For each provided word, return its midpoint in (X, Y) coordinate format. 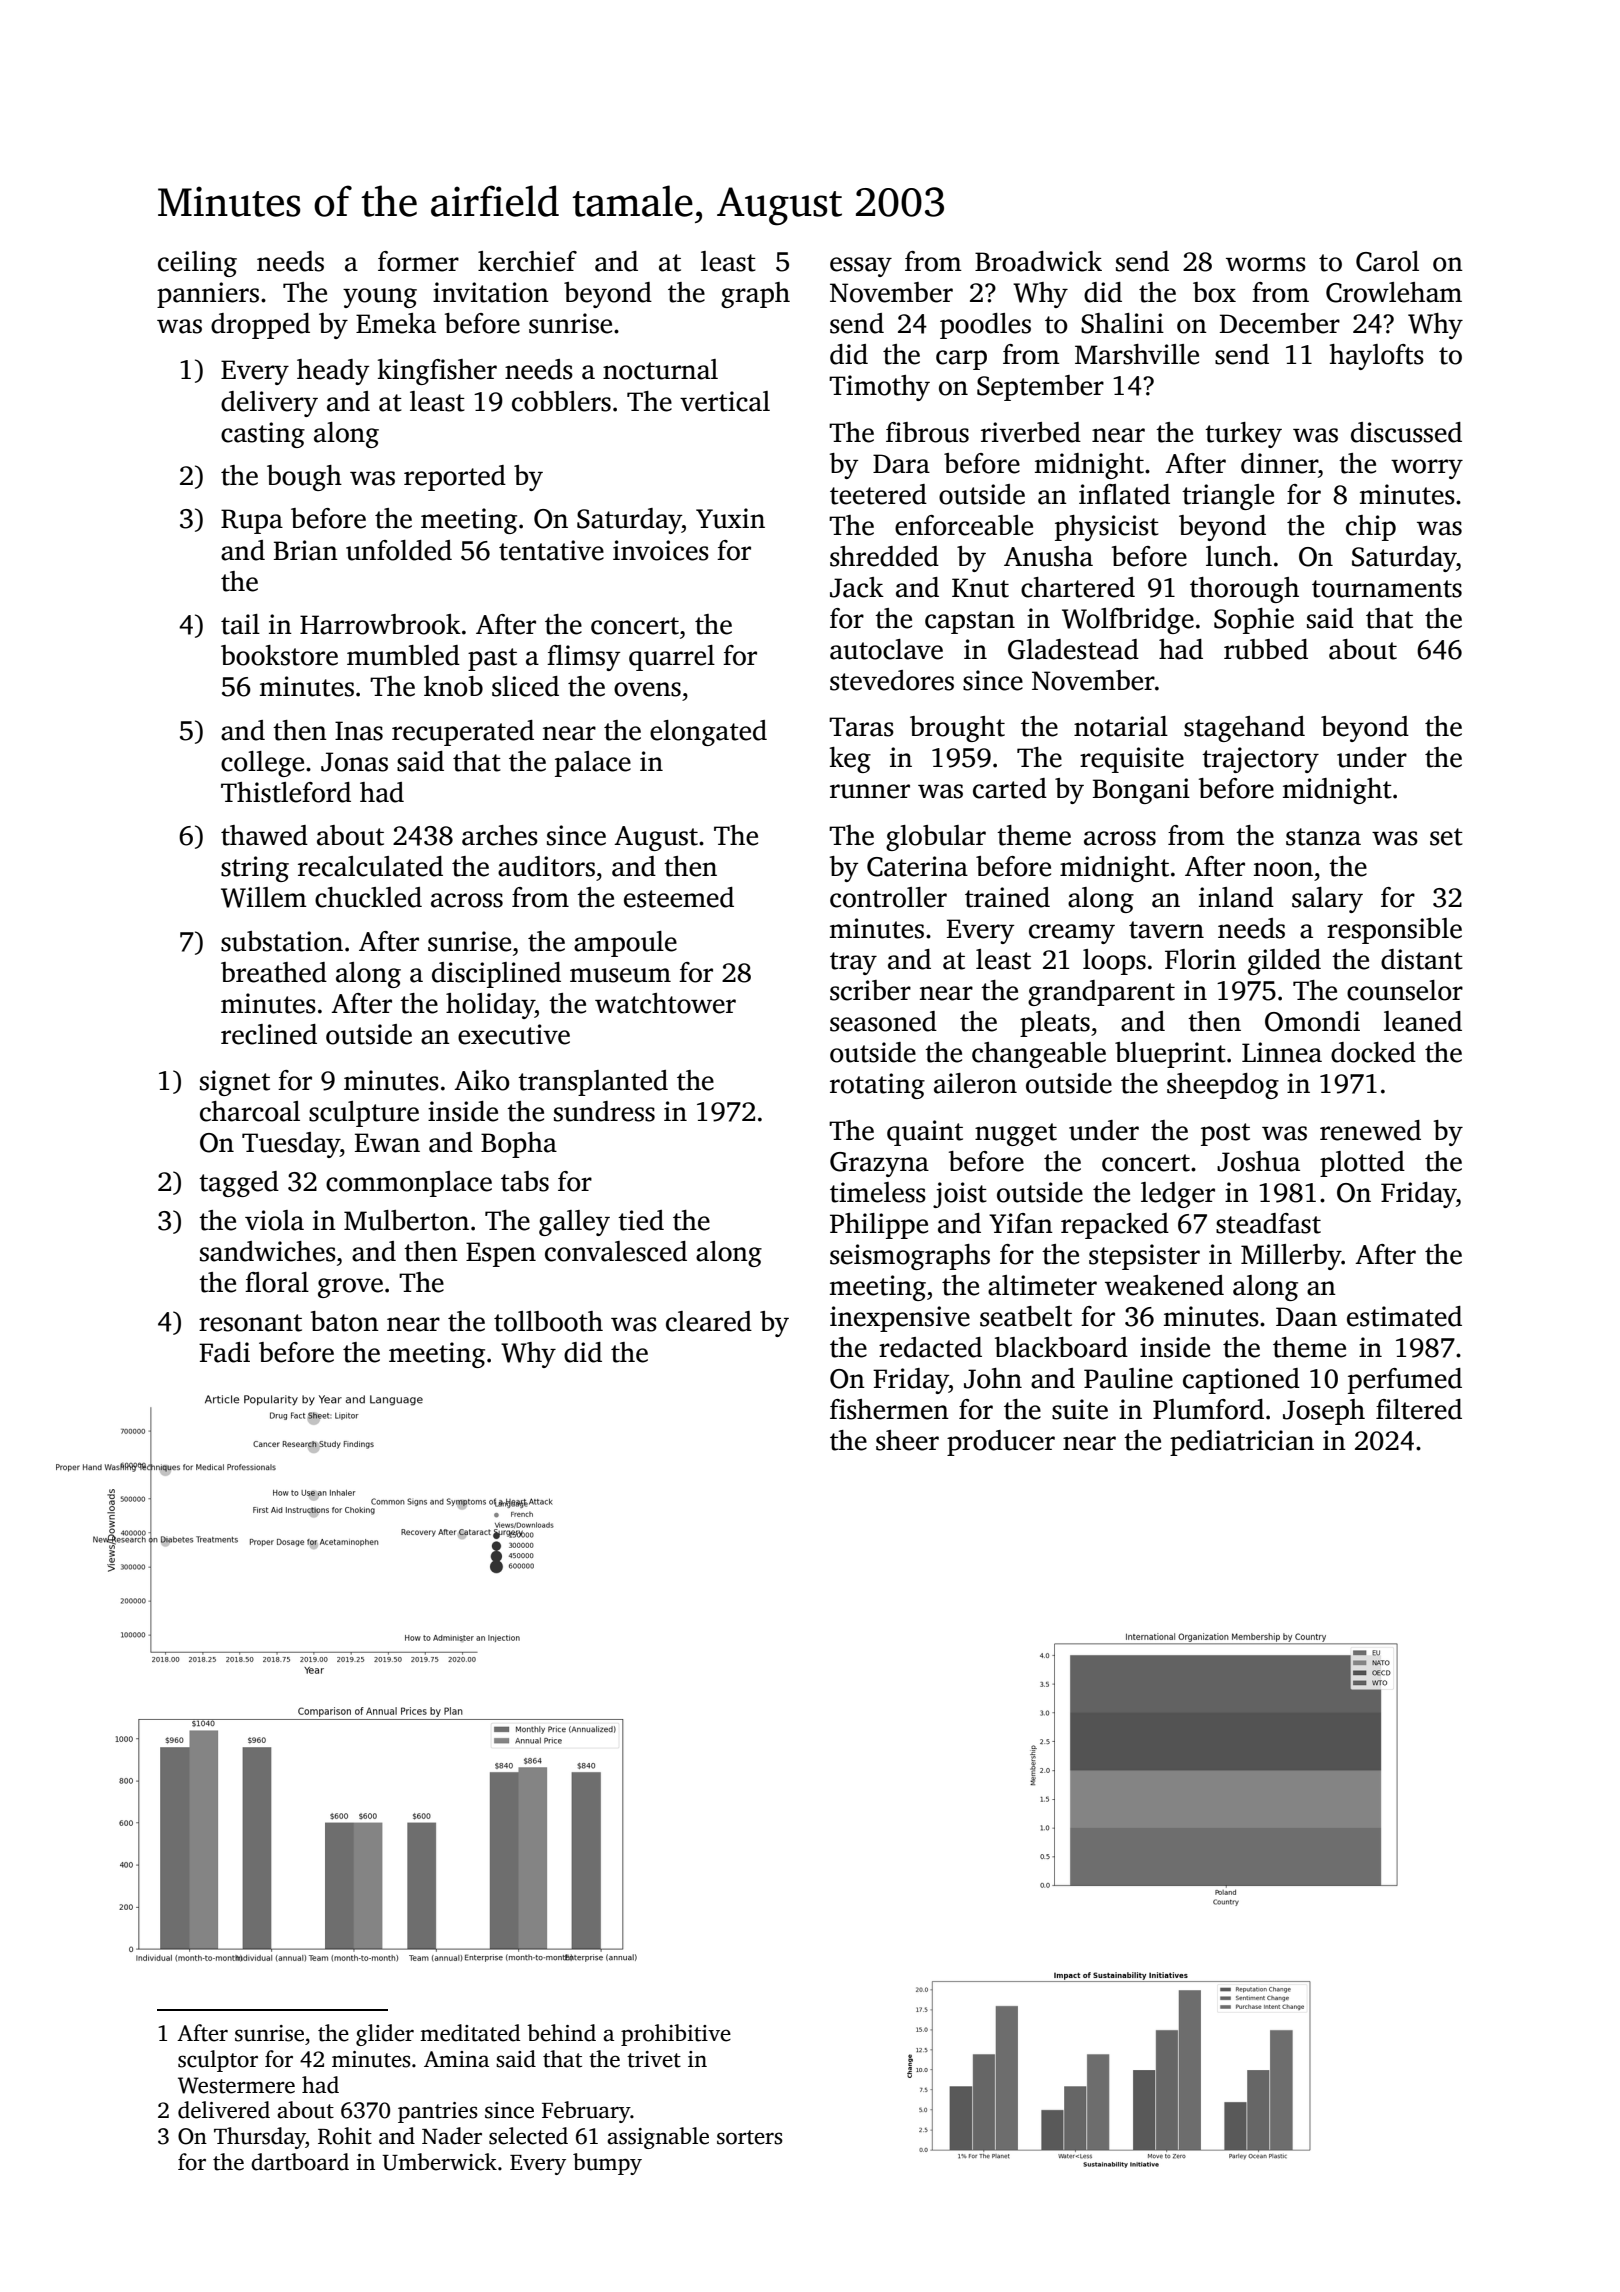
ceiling (197, 264)
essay (861, 267)
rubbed (1266, 649)
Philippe (879, 1226)
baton (345, 1321)
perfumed (1405, 1381)
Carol (1387, 261)
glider (385, 2035)
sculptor (218, 2061)
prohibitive (676, 2035)
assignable (658, 2138)
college (262, 764)
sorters (750, 2137)
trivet (654, 2059)
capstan (970, 622)
